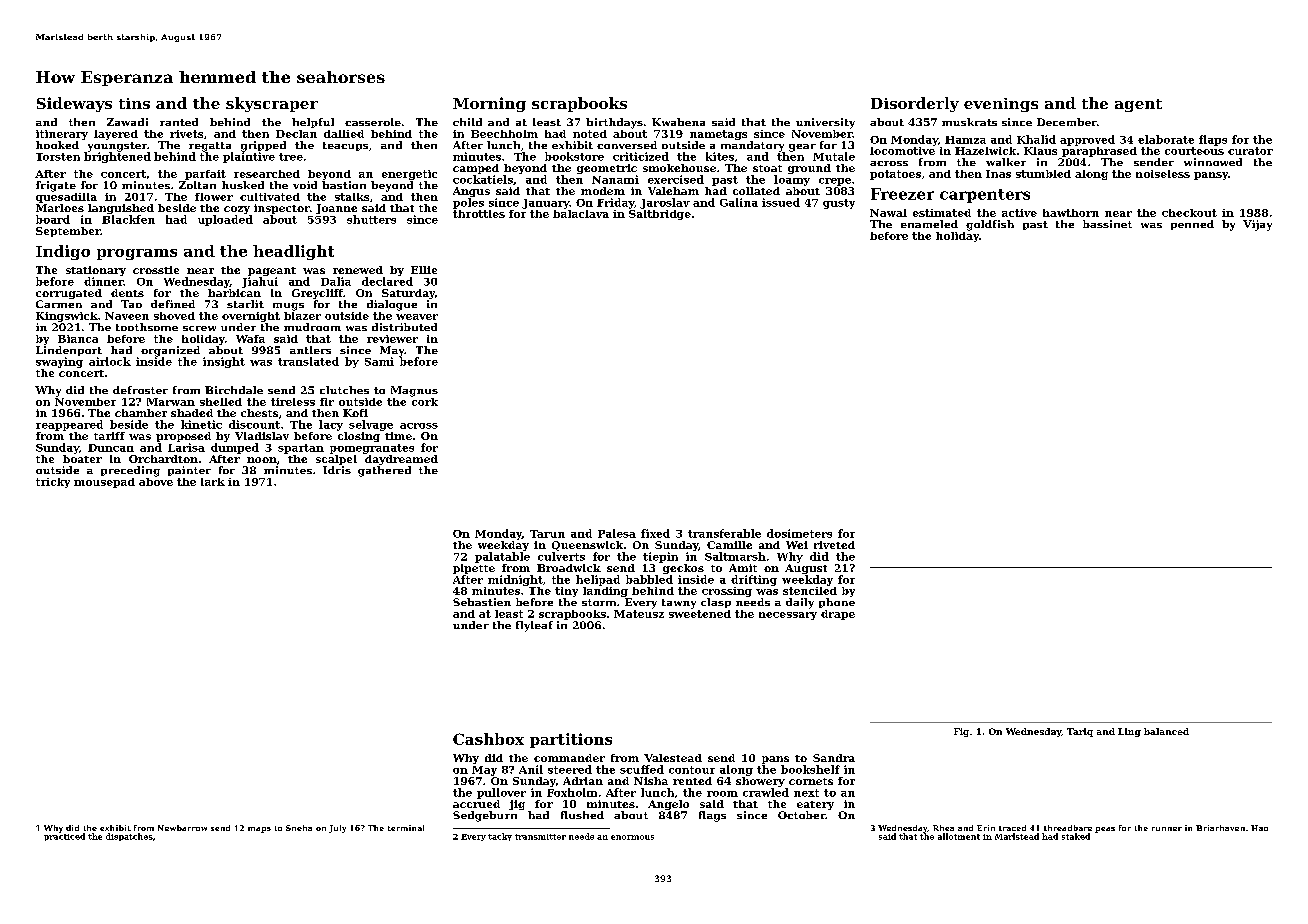 The width and height of the screenshot is (1308, 924). What do you see at coordinates (929, 224) in the screenshot?
I see `enameled` at bounding box center [929, 224].
